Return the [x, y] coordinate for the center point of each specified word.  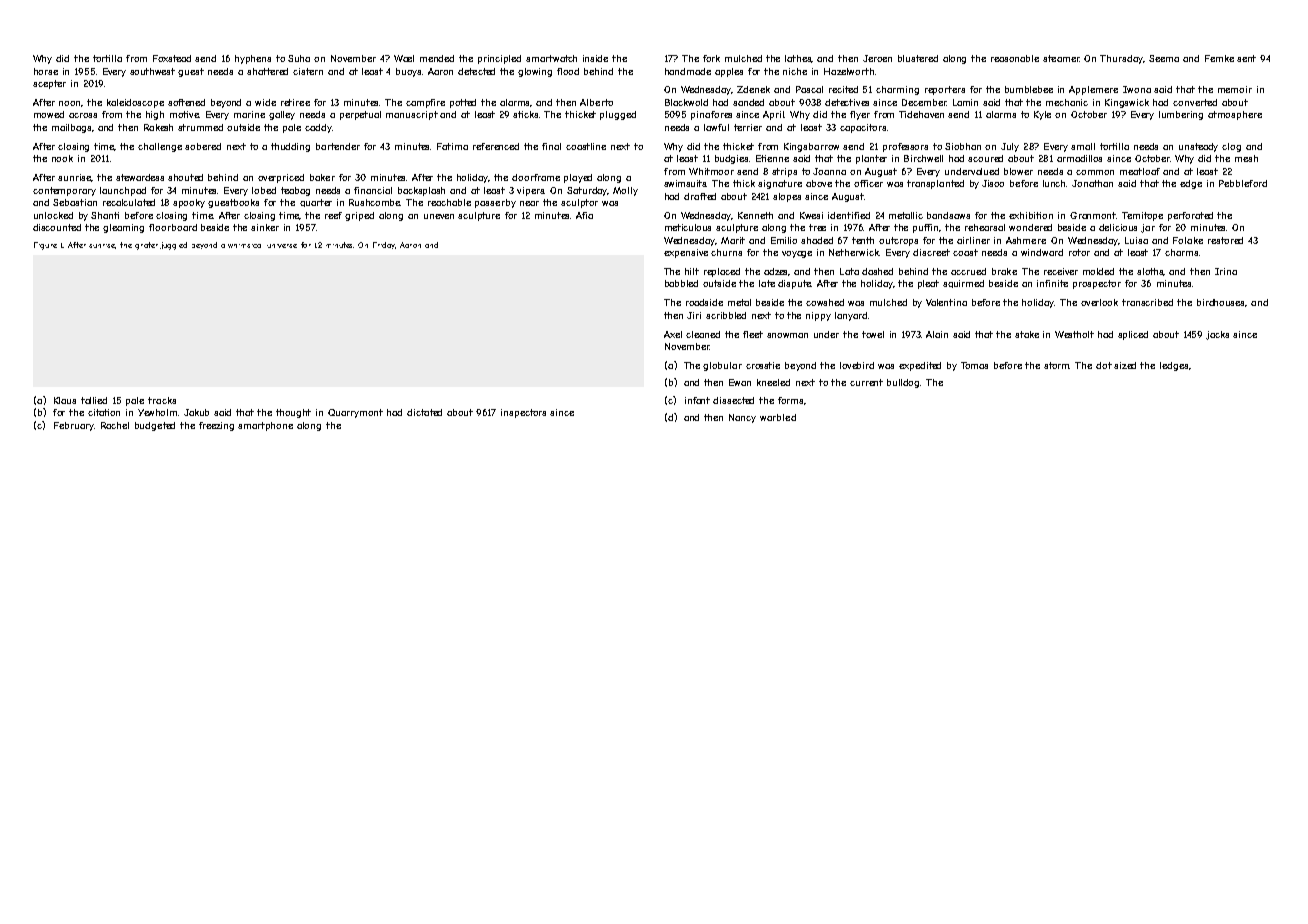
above [819, 183]
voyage [797, 254]
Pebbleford [1243, 183]
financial [373, 190]
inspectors [523, 413]
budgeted [155, 426]
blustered [918, 58]
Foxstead [172, 58]
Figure [45, 246]
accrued [968, 271]
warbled [778, 417]
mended [437, 58]
